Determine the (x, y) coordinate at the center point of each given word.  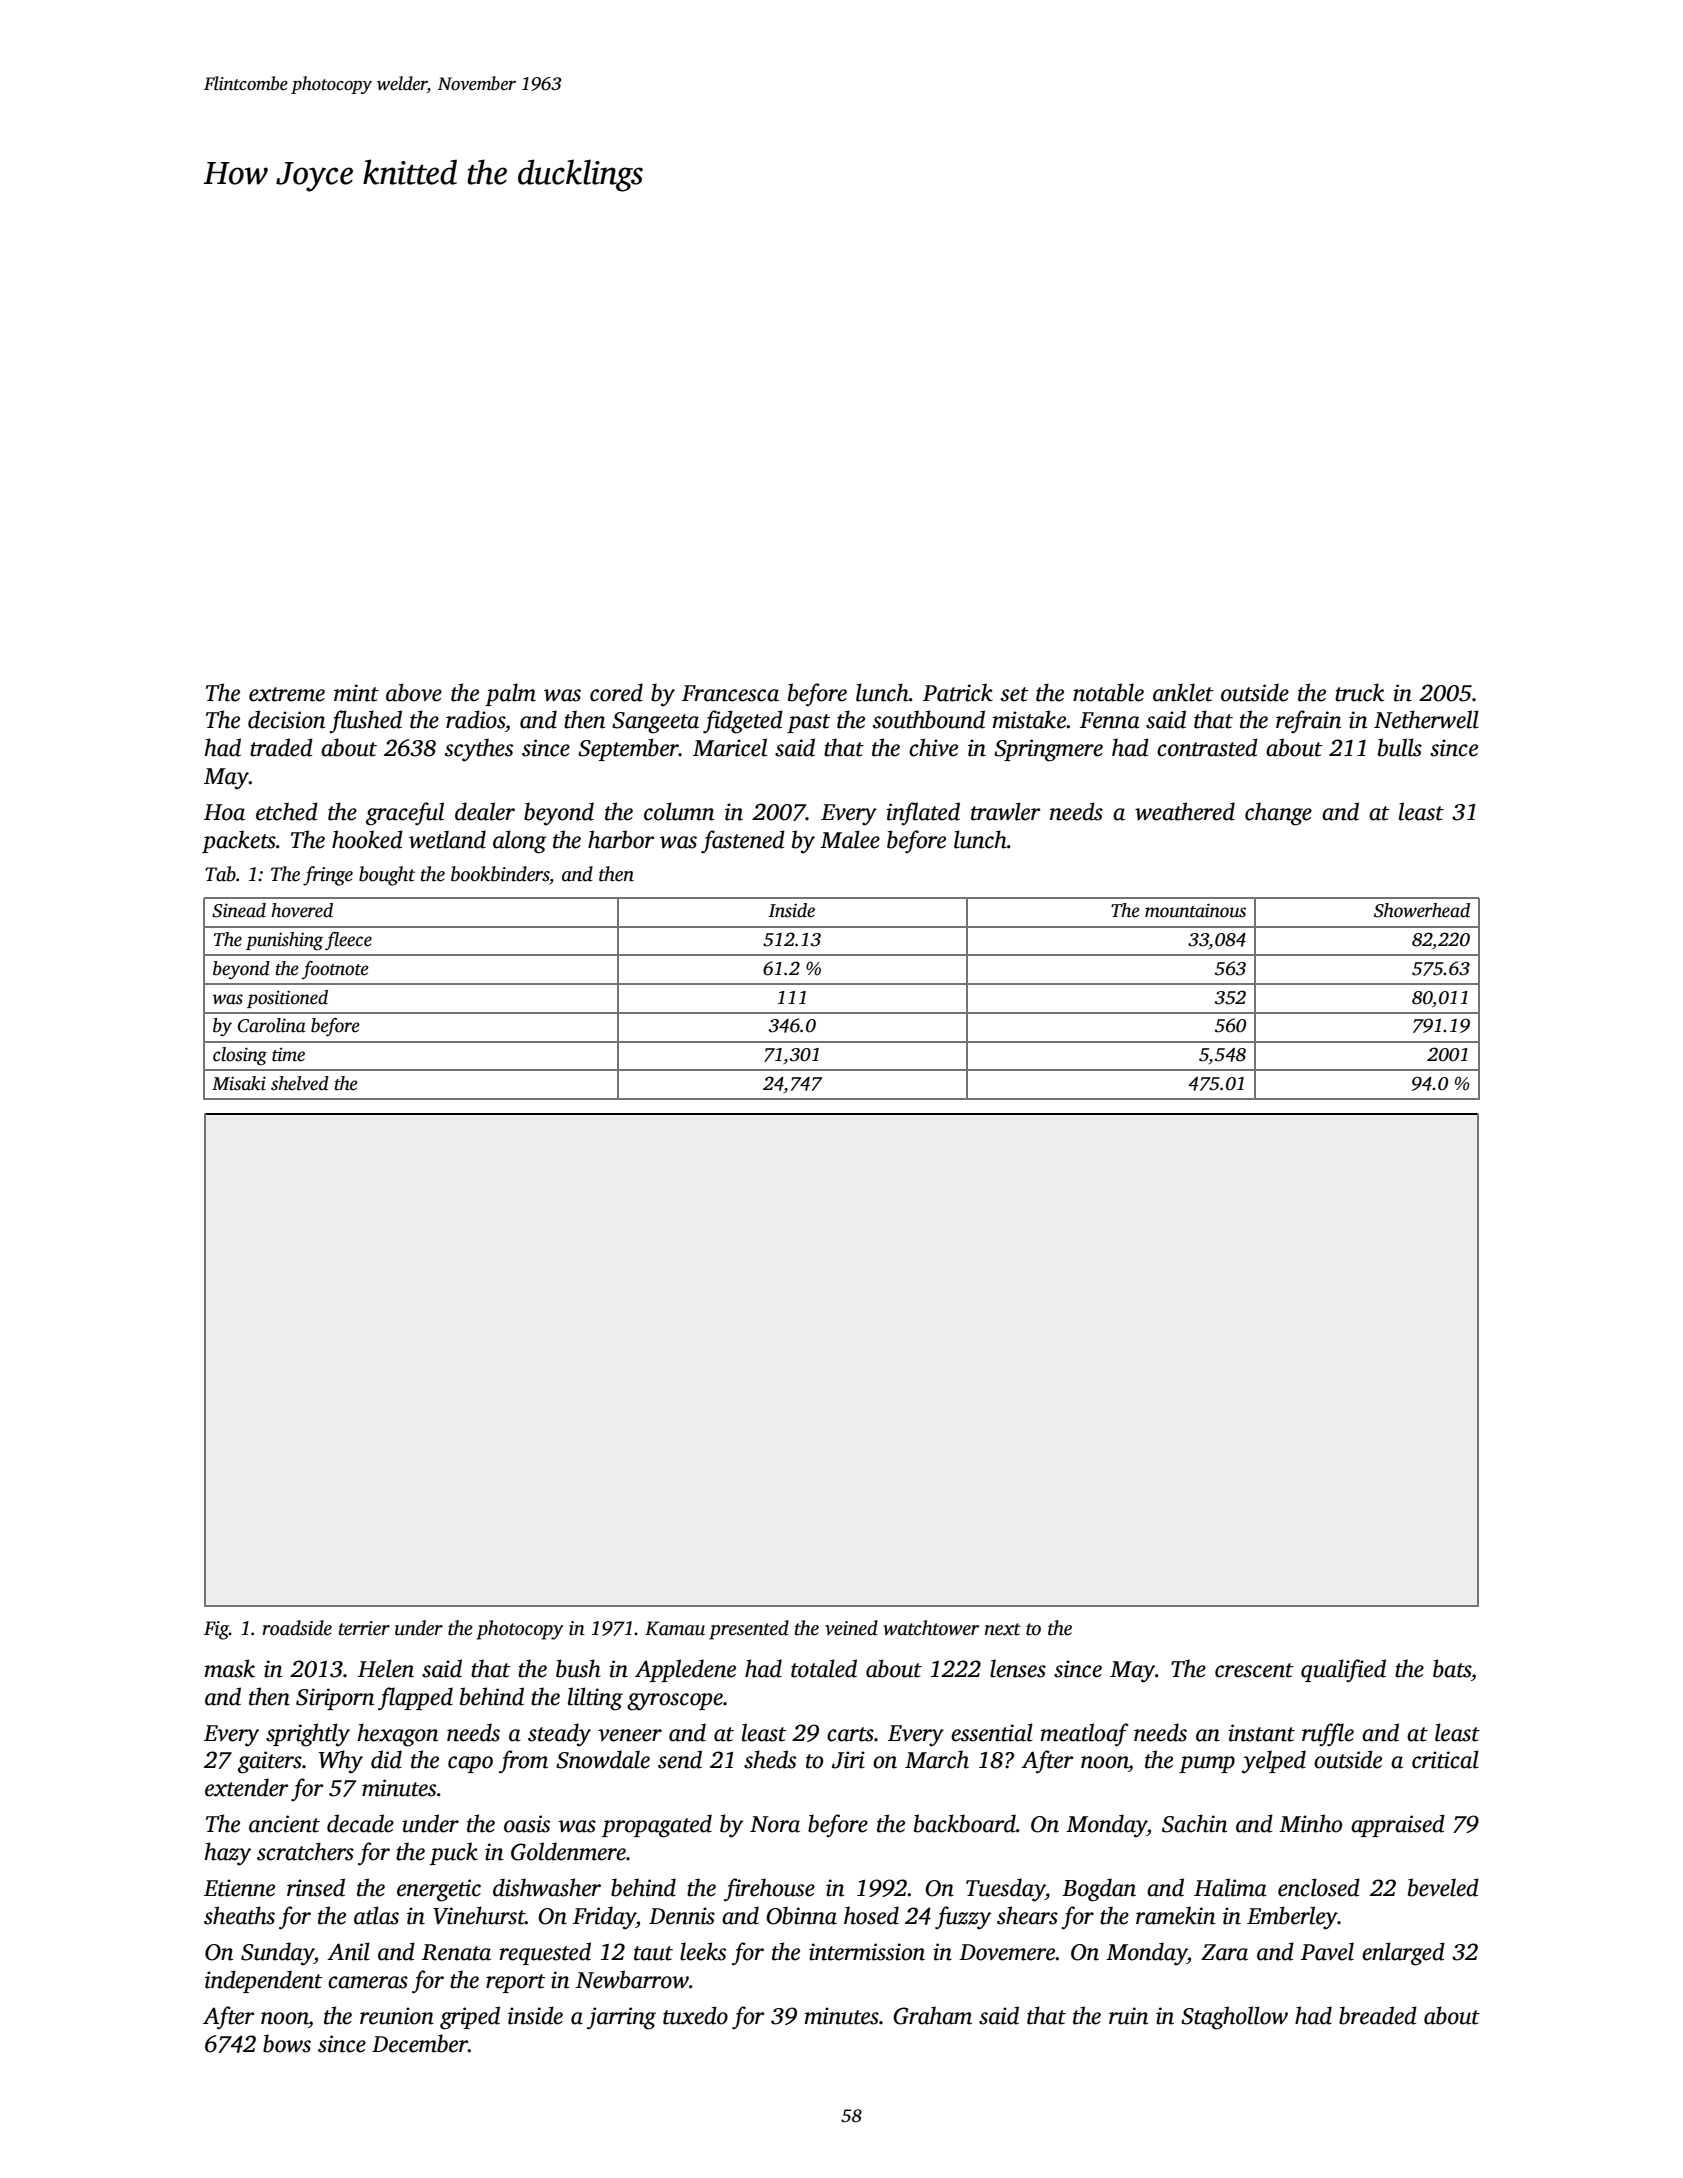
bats (1452, 1668)
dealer (485, 811)
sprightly (308, 1735)
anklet (1183, 692)
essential (992, 1732)
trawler (1006, 811)
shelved (300, 1083)
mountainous (1195, 910)
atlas (376, 1915)
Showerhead (1422, 910)
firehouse (769, 1890)
